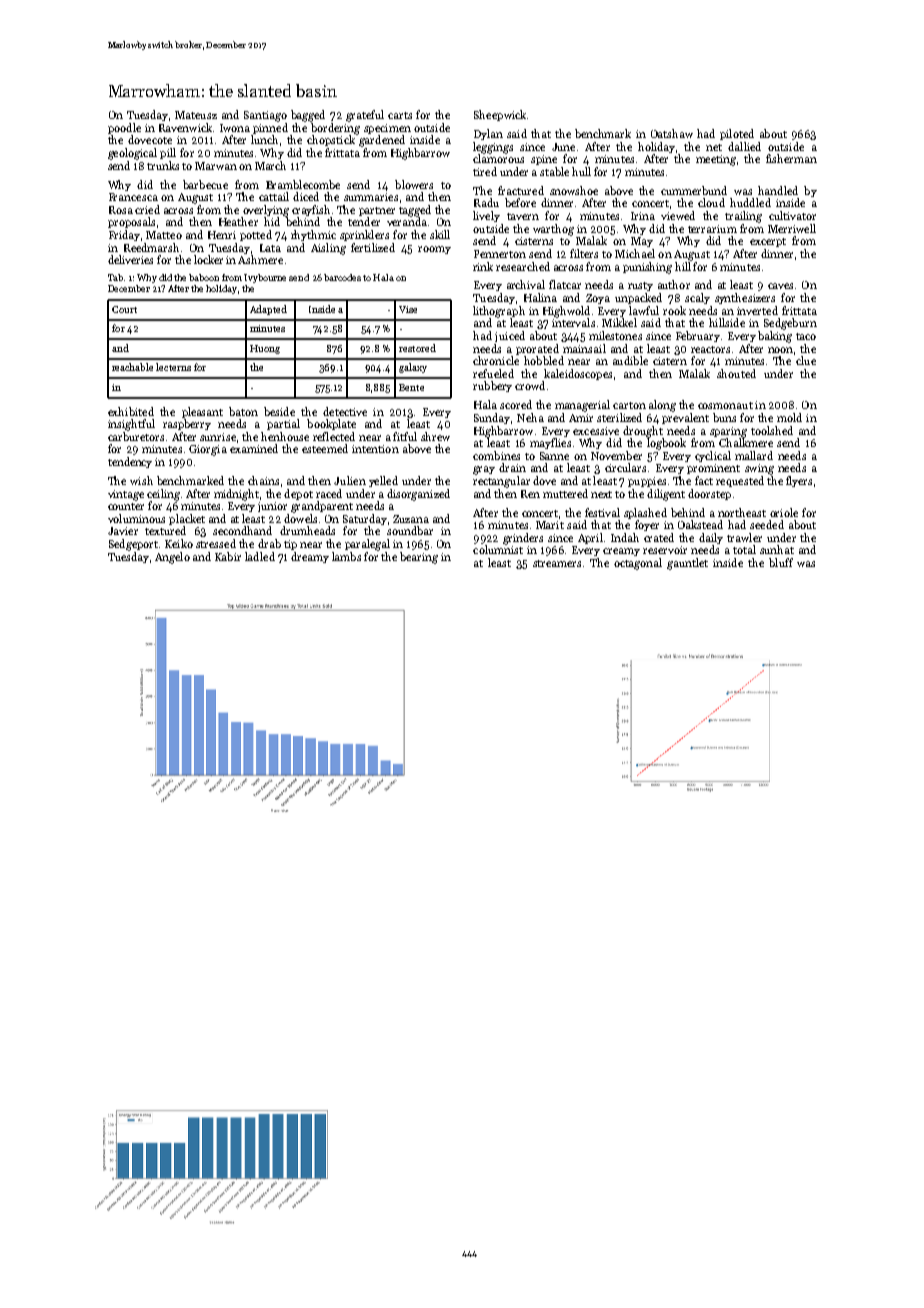 The height and width of the image is (1308, 924). What do you see at coordinates (172, 558) in the image?
I see `Angelo` at bounding box center [172, 558].
